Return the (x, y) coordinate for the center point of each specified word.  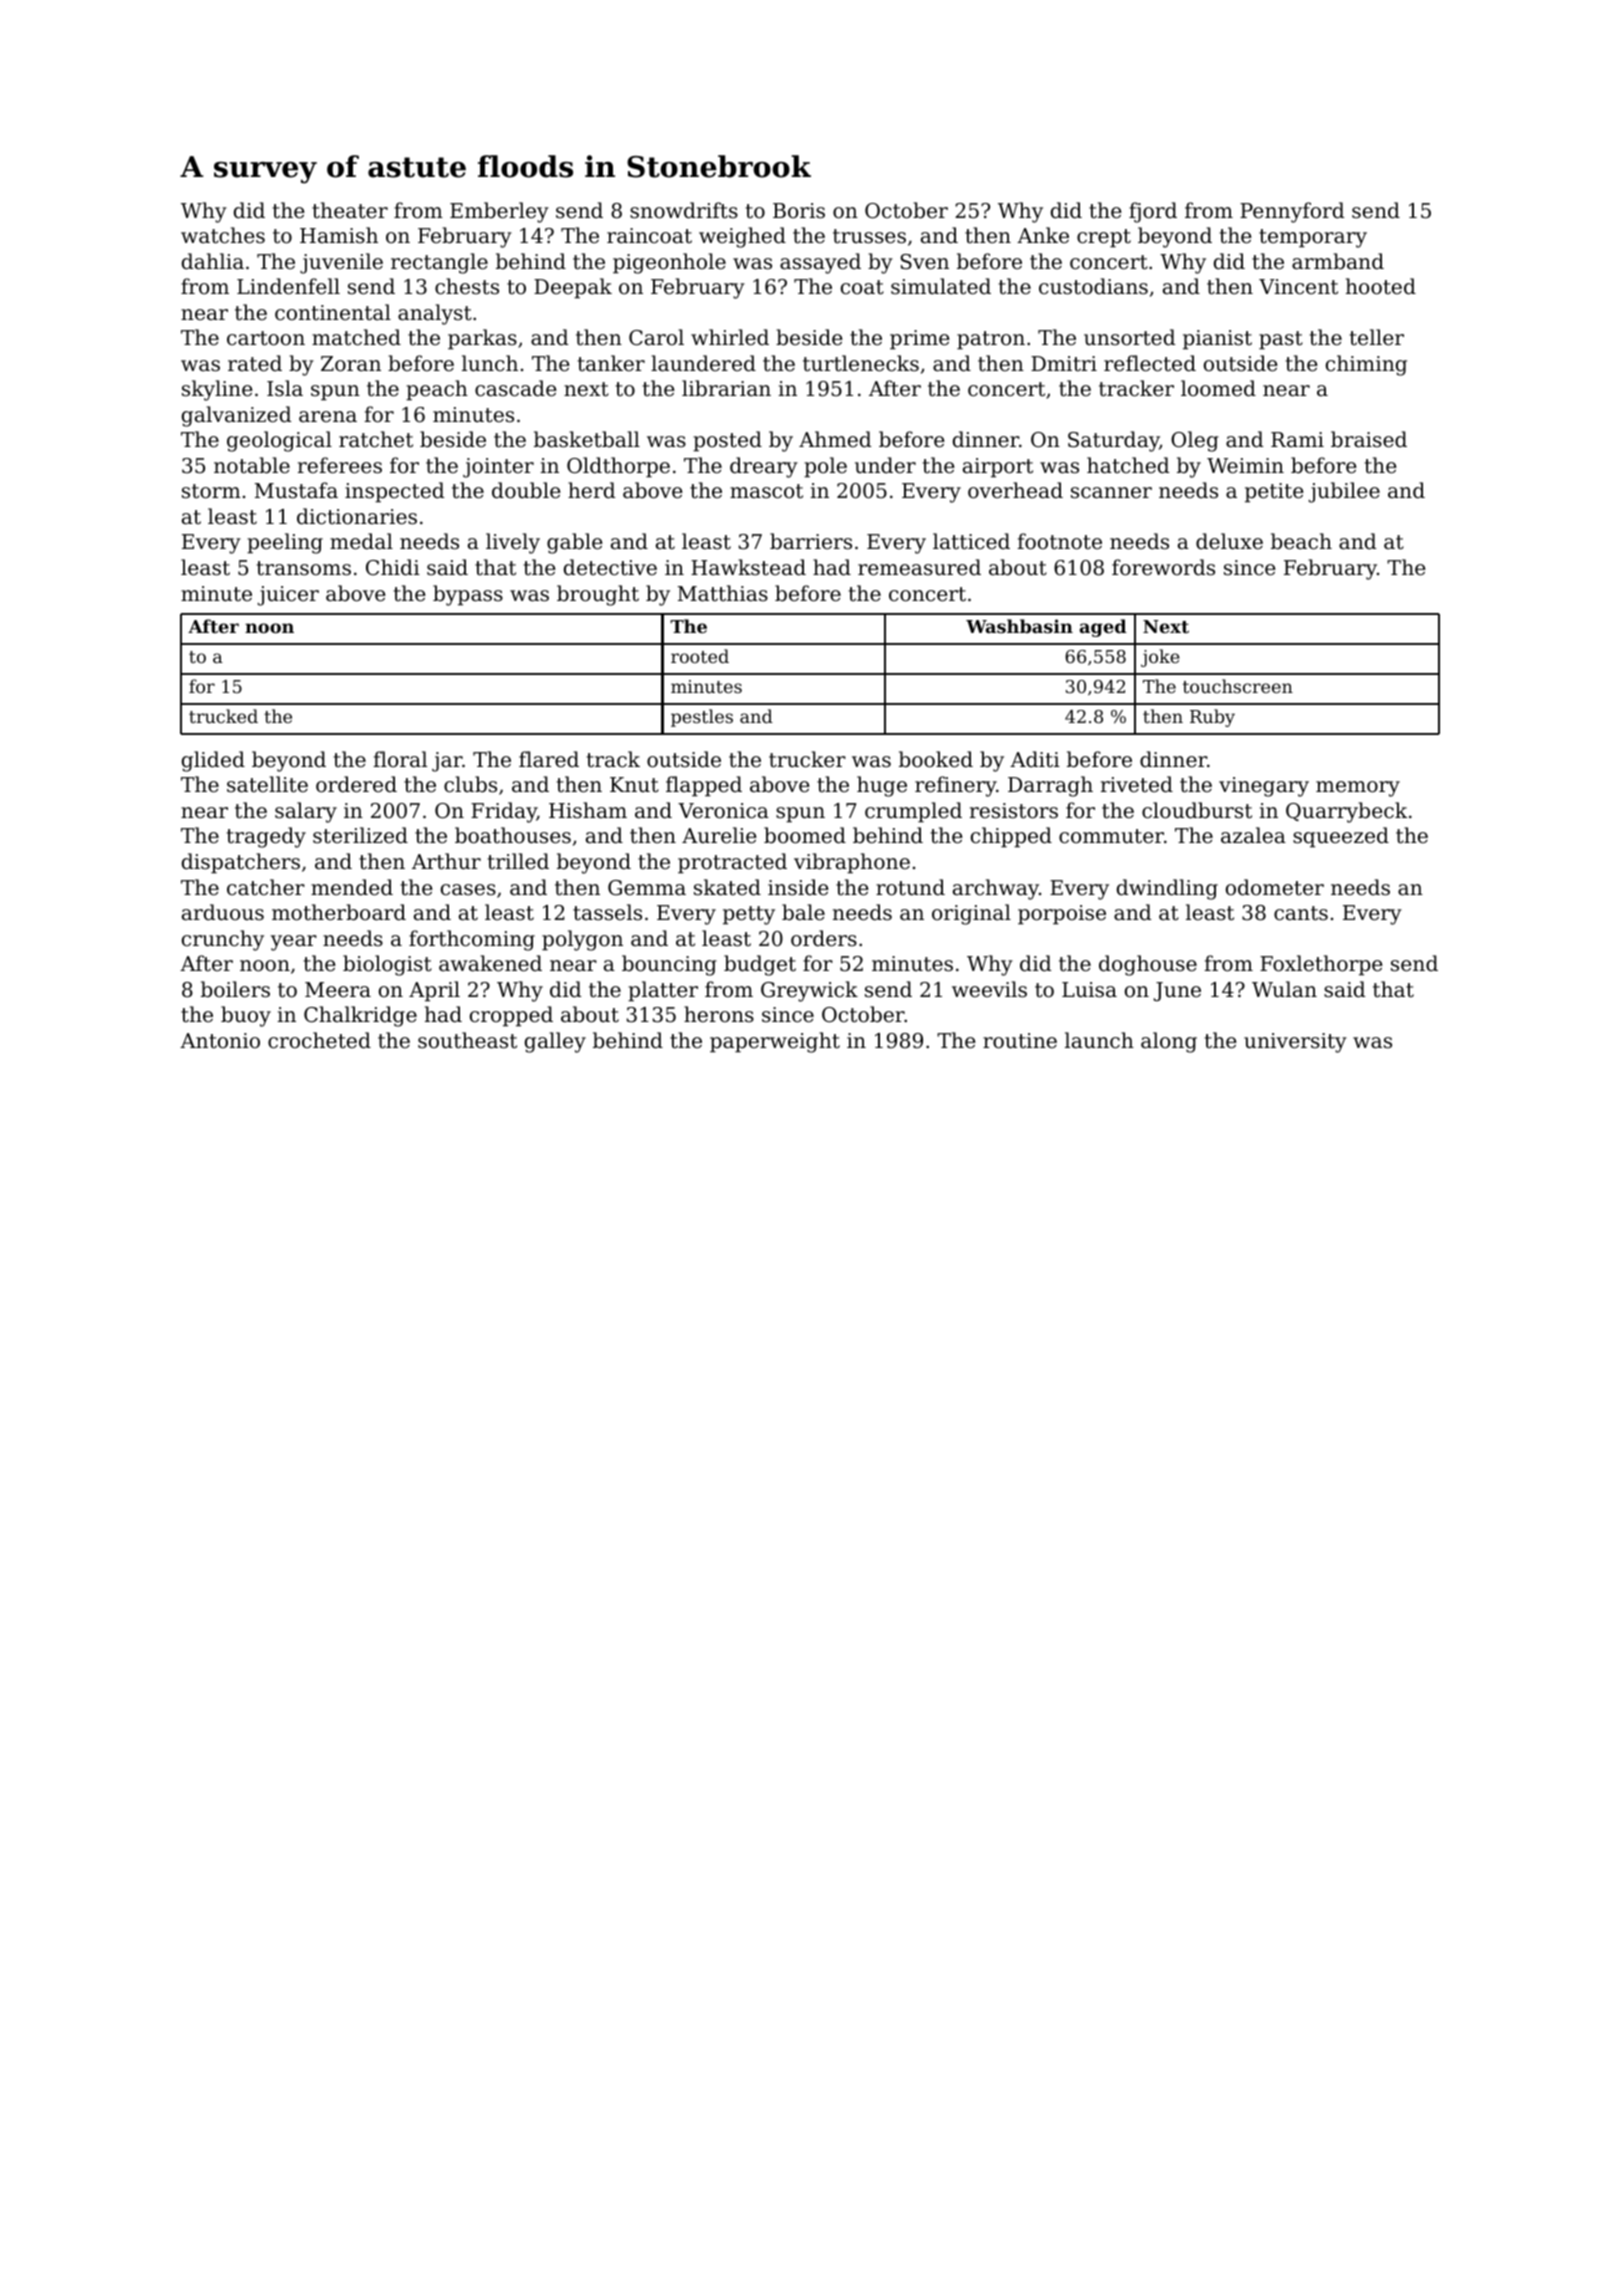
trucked (223, 716)
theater (350, 210)
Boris (799, 211)
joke (1160, 658)
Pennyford (1292, 212)
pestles (702, 718)
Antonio (220, 1040)
